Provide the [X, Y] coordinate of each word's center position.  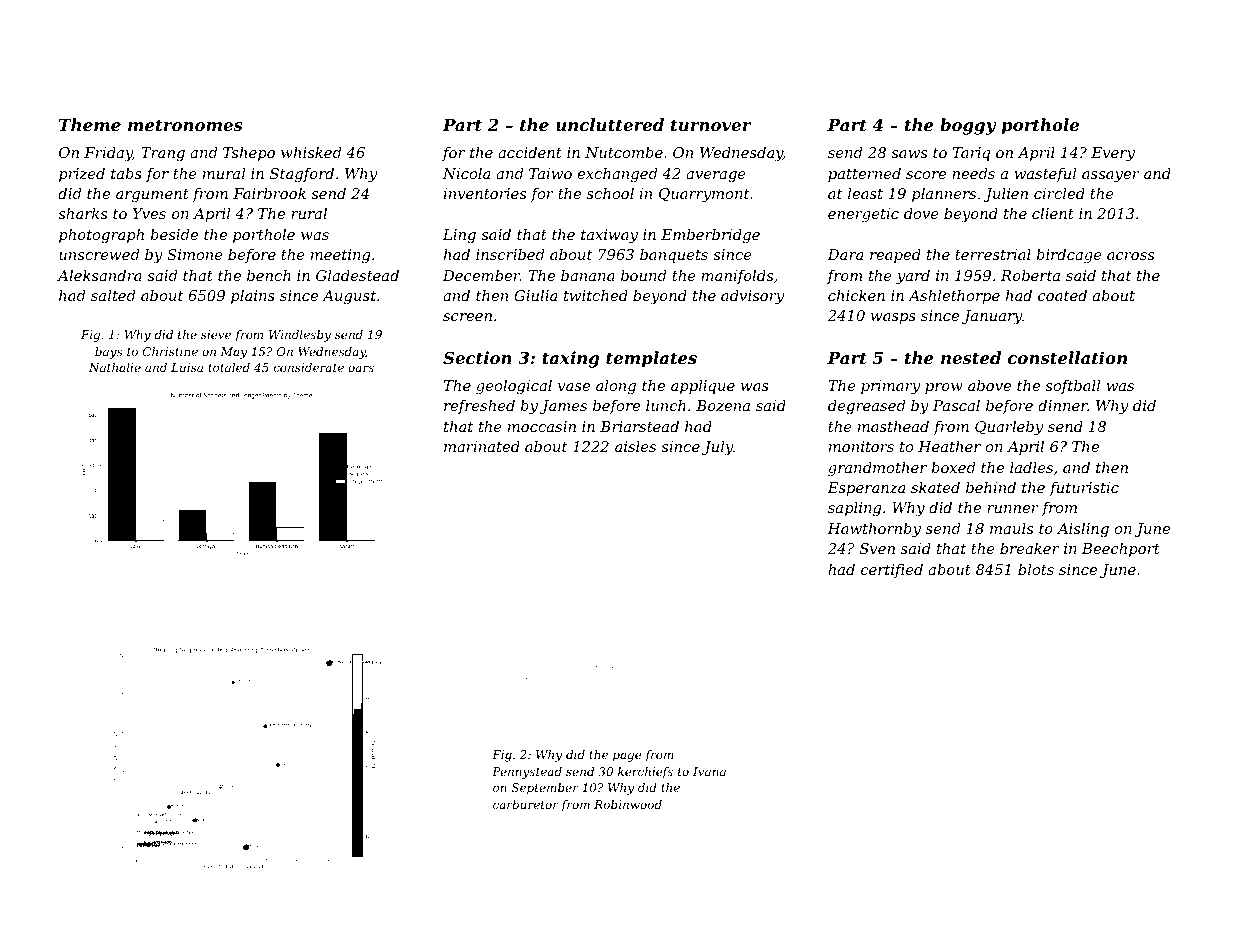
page [627, 757]
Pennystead [527, 773]
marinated [482, 446]
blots [1036, 569]
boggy [968, 126]
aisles [635, 446]
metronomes [185, 125]
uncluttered [610, 124]
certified [892, 571]
